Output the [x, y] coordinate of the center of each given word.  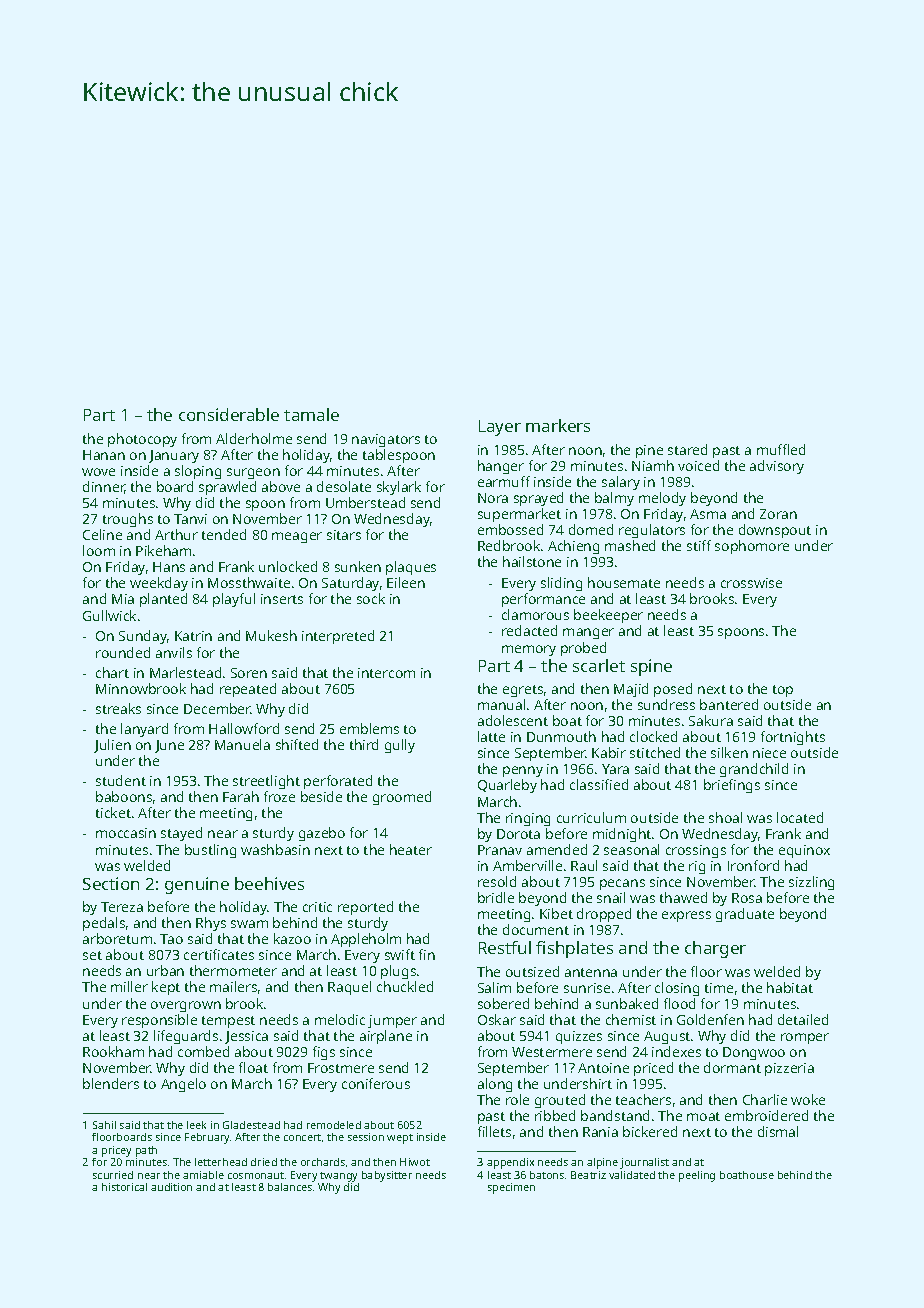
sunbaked [627, 1003]
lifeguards [186, 1037]
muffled [781, 449]
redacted [529, 630]
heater [411, 849]
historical [124, 1187]
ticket [113, 812]
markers [558, 425]
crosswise [751, 583]
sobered [503, 1003]
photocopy [142, 440]
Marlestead [185, 672]
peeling [697, 1176]
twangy [338, 1177]
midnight [622, 835]
